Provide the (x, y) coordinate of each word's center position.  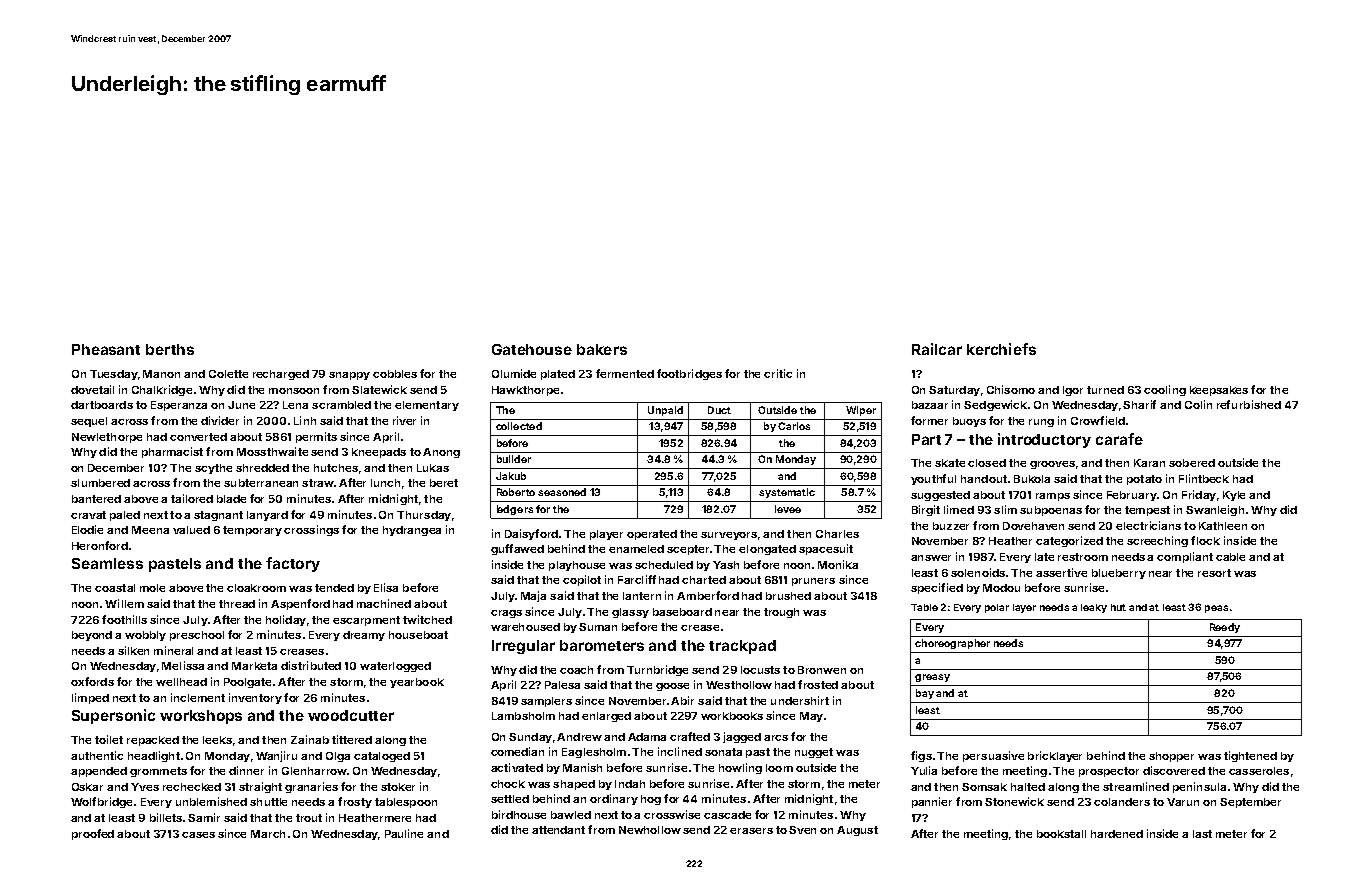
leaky (1094, 608)
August (857, 831)
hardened (1117, 834)
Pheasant (106, 349)
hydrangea (412, 531)
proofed (93, 834)
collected (519, 426)
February (1132, 496)
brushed (788, 596)
